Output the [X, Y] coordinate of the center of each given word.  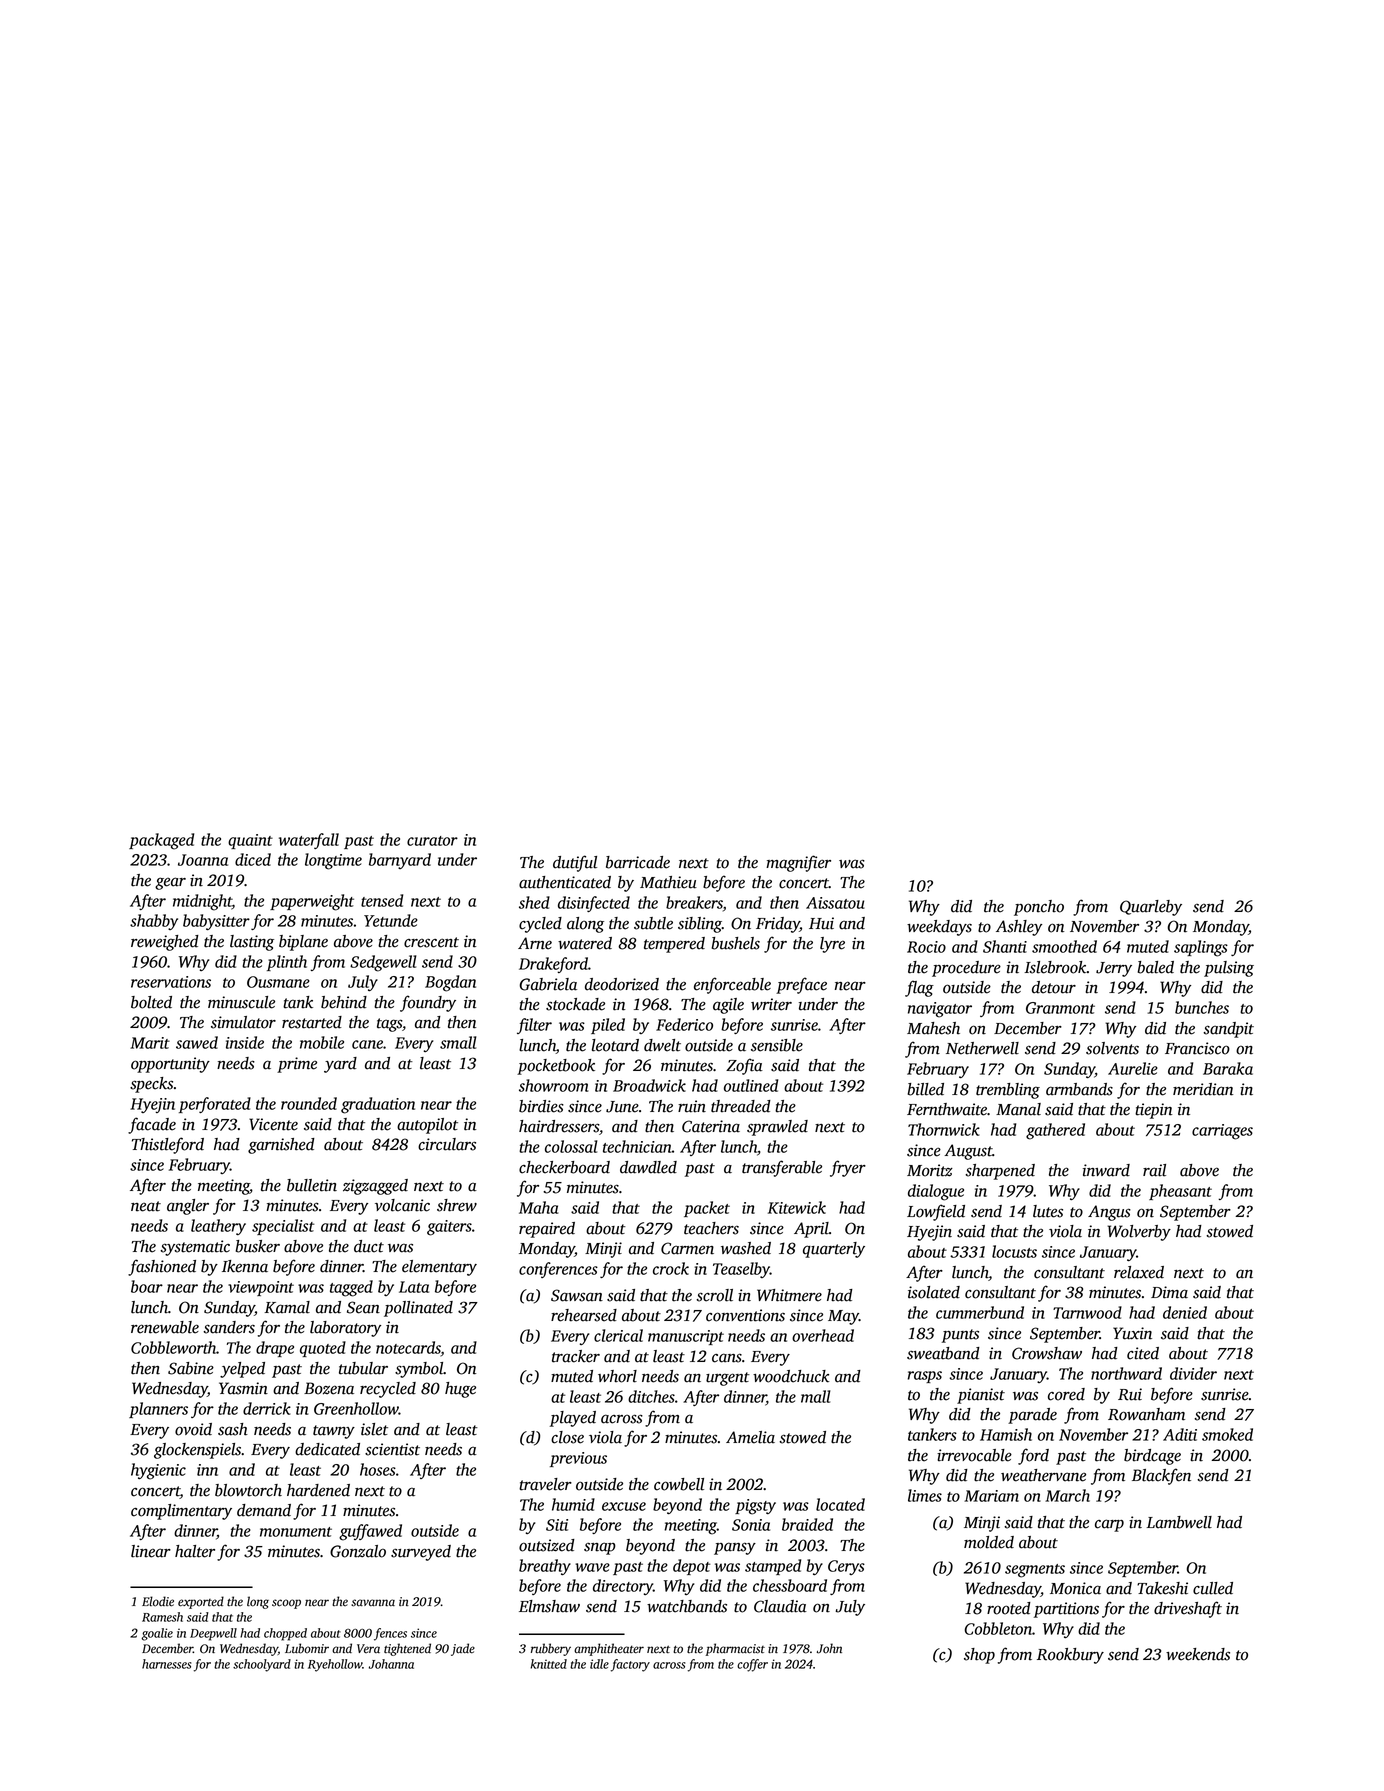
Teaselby [741, 1270]
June [622, 1107]
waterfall [309, 841]
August [968, 1152]
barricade [638, 862]
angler [188, 1207]
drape [275, 1349]
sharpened [1000, 1172]
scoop [286, 1604]
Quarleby [1151, 908]
